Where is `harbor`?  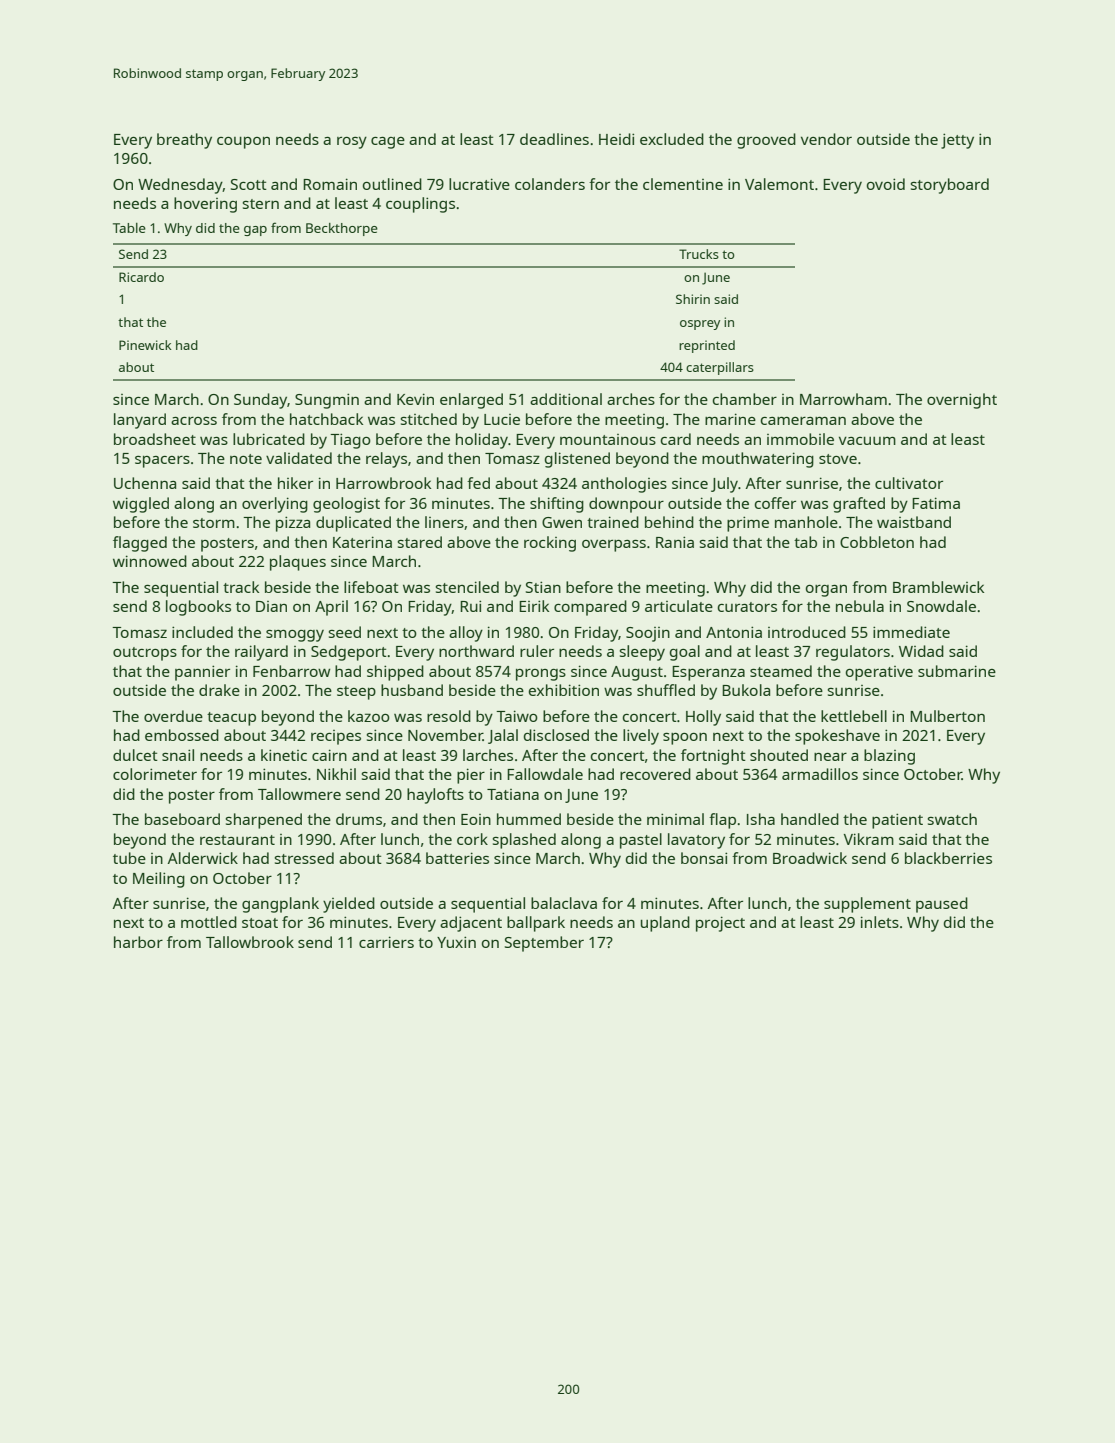 harbor is located at coordinates (138, 942).
